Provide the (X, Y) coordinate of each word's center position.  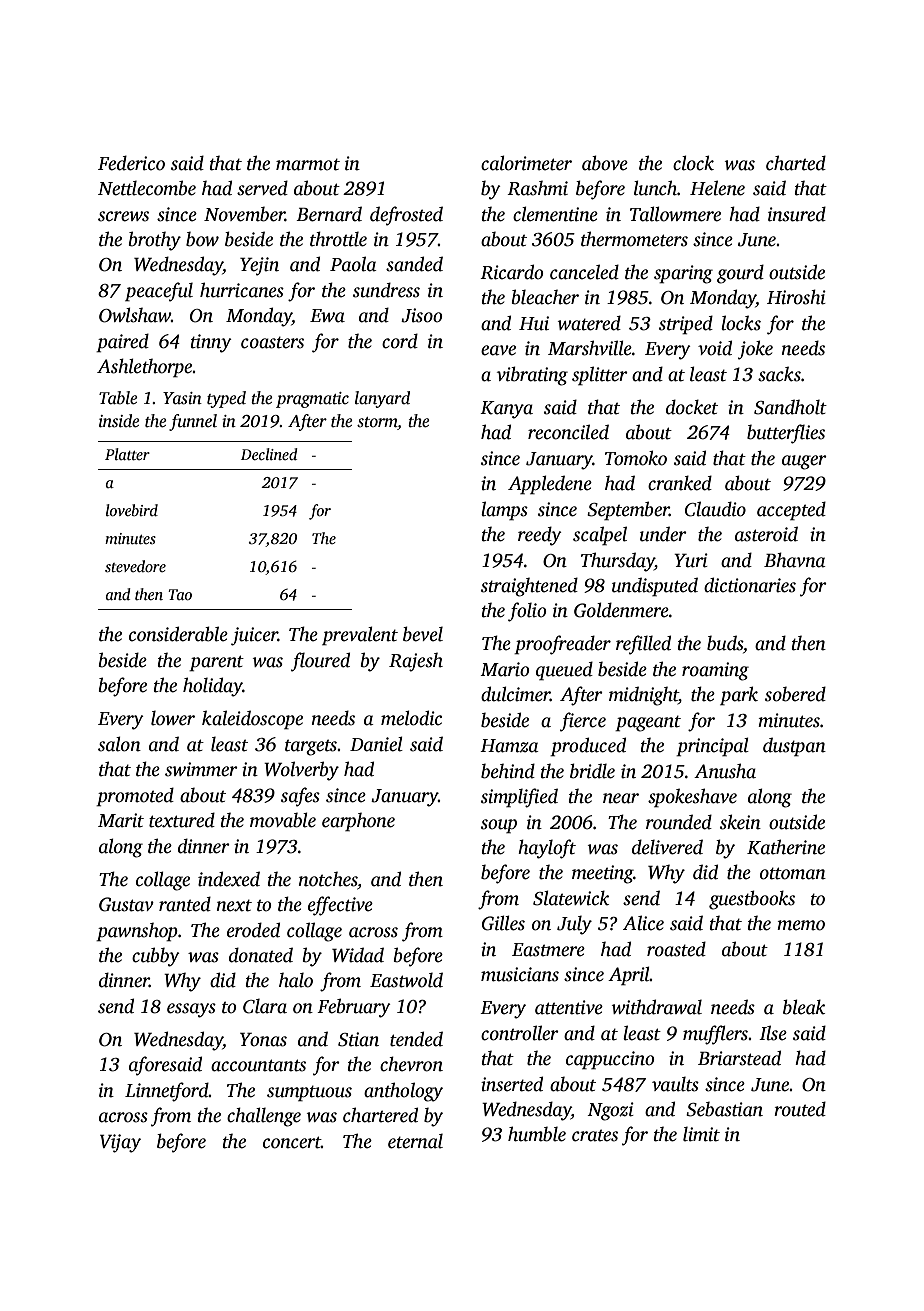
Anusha (725, 771)
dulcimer (515, 694)
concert (292, 1142)
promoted (135, 797)
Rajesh (416, 662)
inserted (512, 1084)
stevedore (135, 566)
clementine (555, 214)
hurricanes (242, 290)
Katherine (786, 847)
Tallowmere (675, 214)
